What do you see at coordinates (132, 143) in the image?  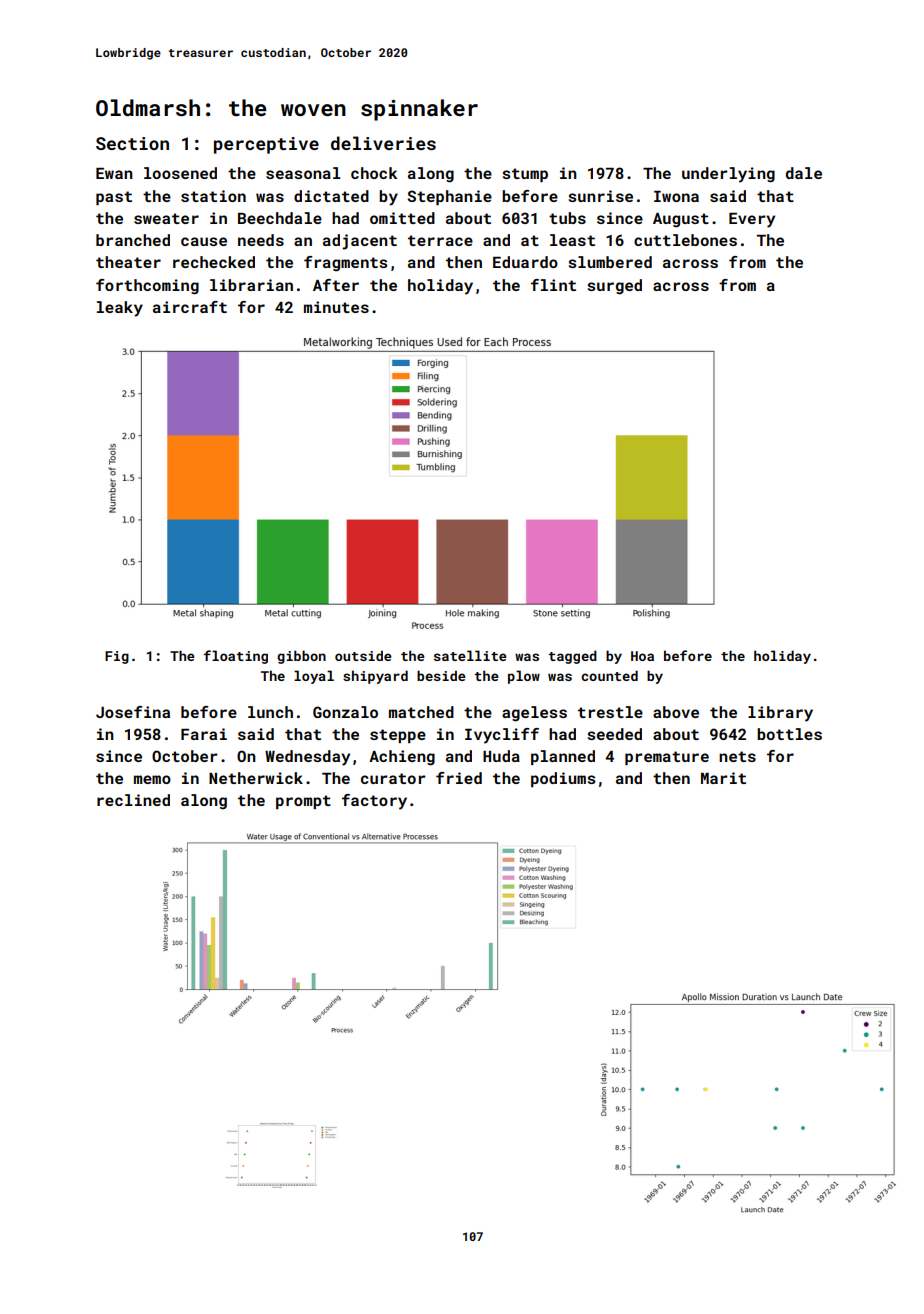 I see `Section` at bounding box center [132, 143].
